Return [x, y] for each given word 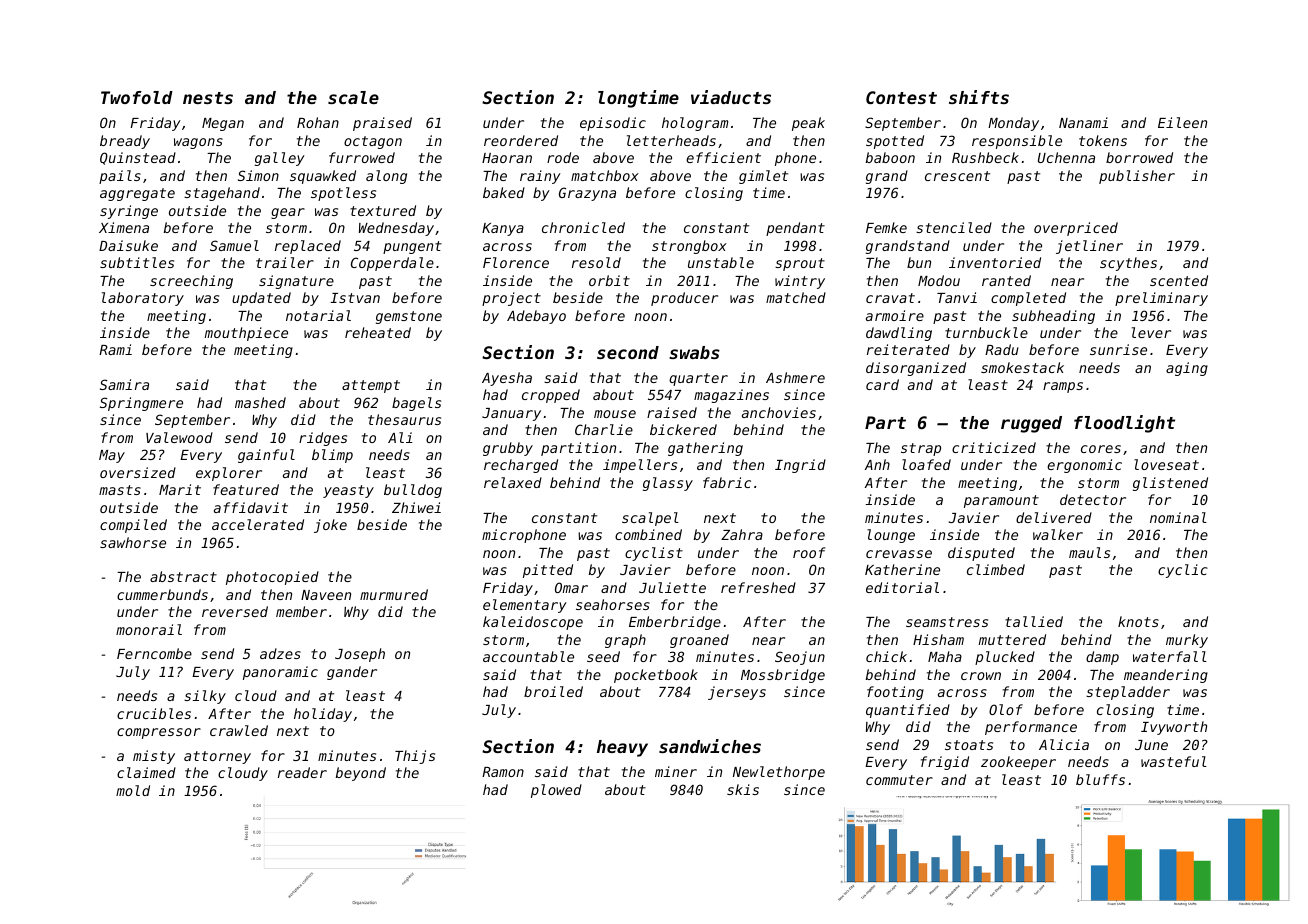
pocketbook [656, 676]
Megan [223, 124]
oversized [138, 472]
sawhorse [133, 542]
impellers [640, 466]
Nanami [1083, 122]
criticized [994, 447]
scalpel [650, 519]
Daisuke [128, 245]
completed [1028, 299]
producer [684, 299]
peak [808, 124]
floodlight [1124, 424]
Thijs [415, 757]
